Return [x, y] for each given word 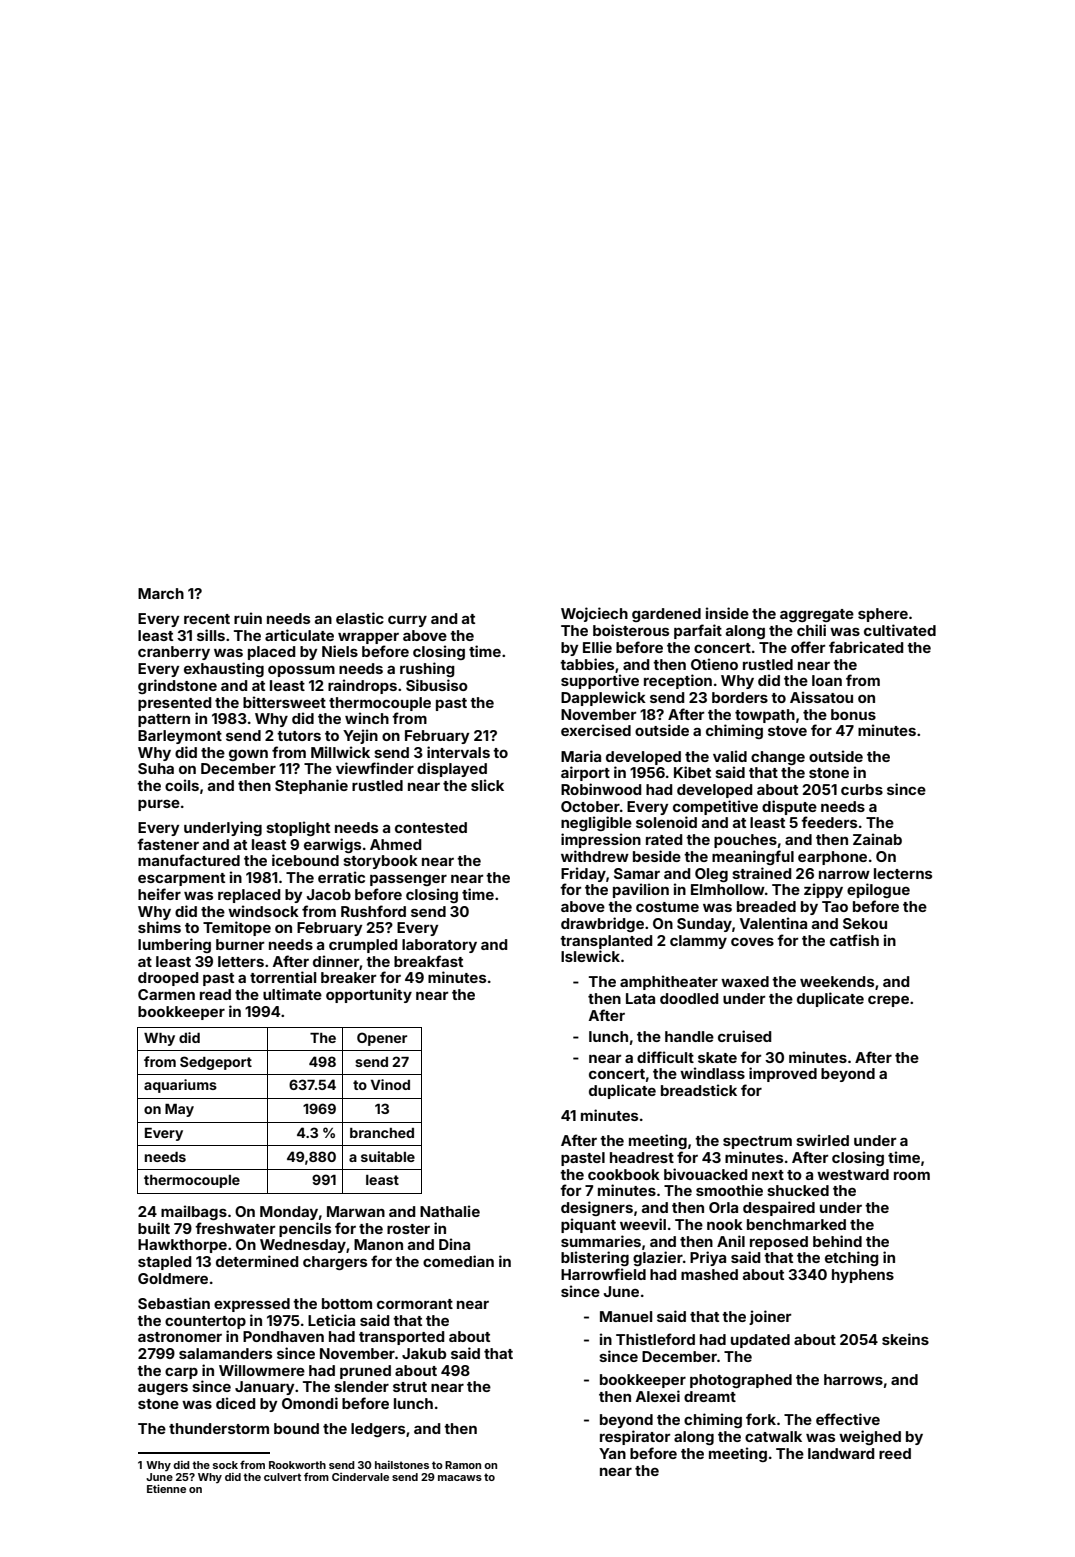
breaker [348, 977]
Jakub [424, 1353]
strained [762, 873]
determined [257, 1261]
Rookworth [297, 1465]
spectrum [757, 1142]
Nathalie [450, 1211]
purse [159, 805]
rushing [427, 669]
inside [727, 613]
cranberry [174, 653]
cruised [745, 1036]
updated [760, 1341]
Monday [289, 1213]
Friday [583, 874]
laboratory [439, 946]
